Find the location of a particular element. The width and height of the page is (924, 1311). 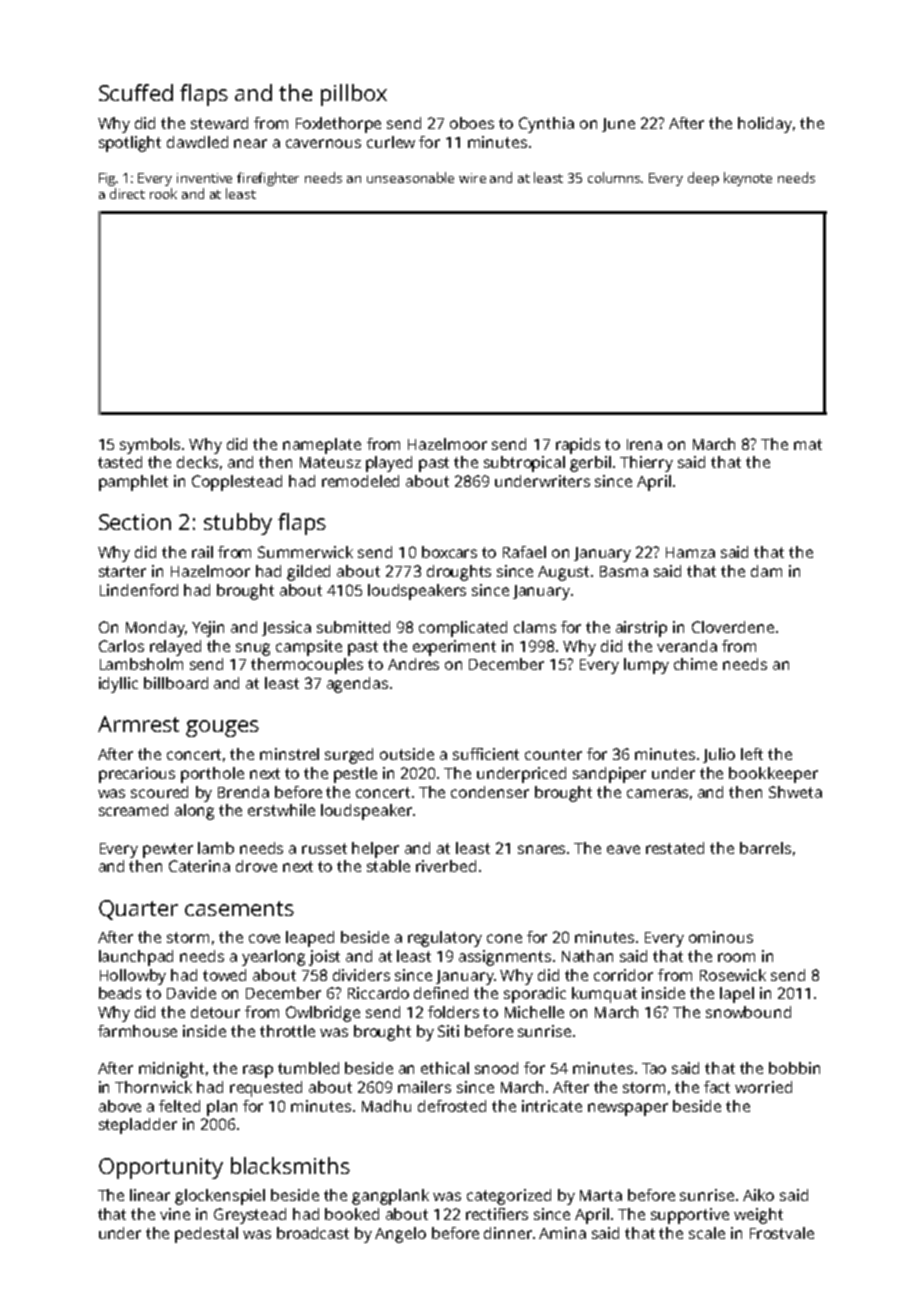

steward is located at coordinates (219, 123).
